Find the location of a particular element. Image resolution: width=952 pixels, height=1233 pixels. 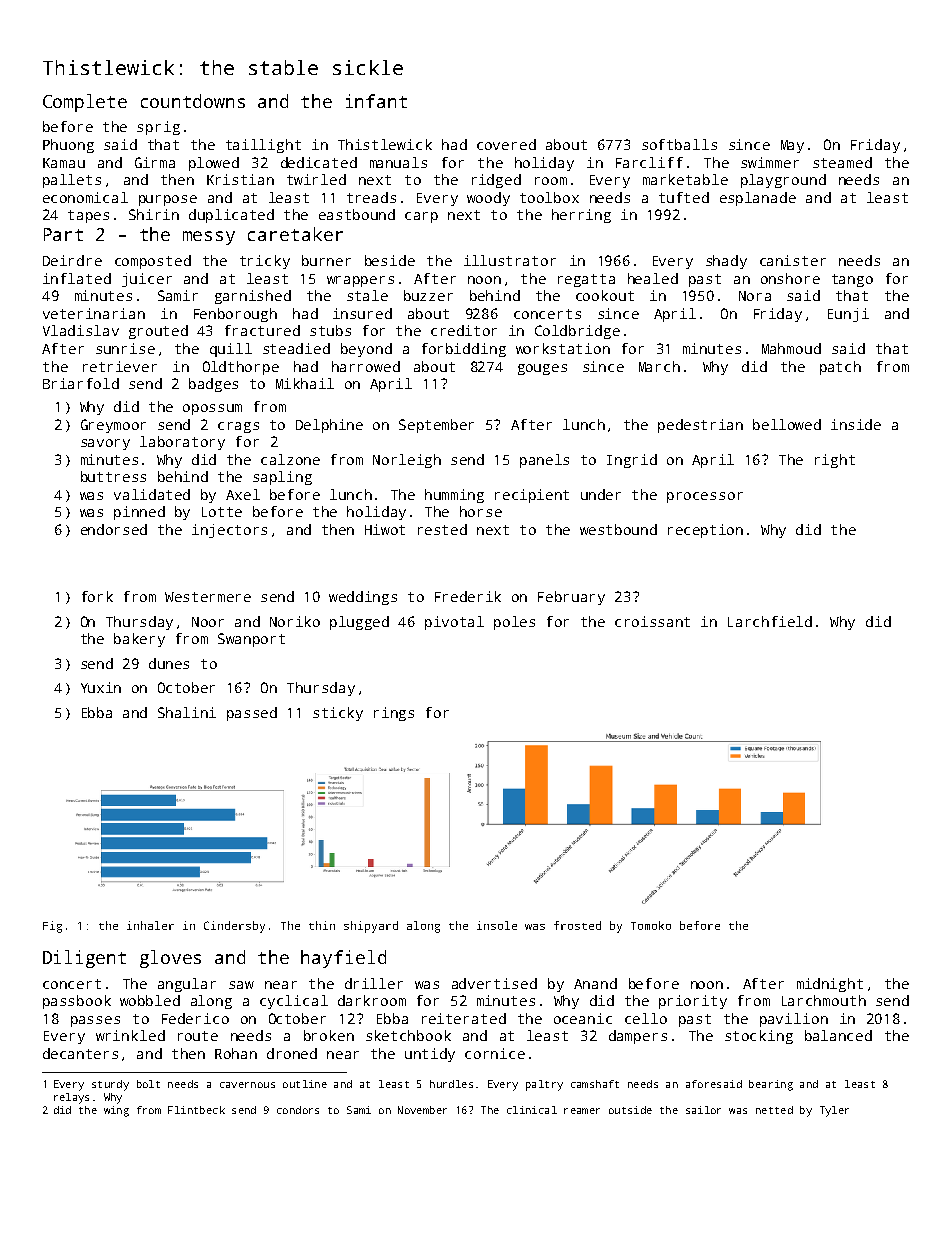

rings is located at coordinates (394, 714).
